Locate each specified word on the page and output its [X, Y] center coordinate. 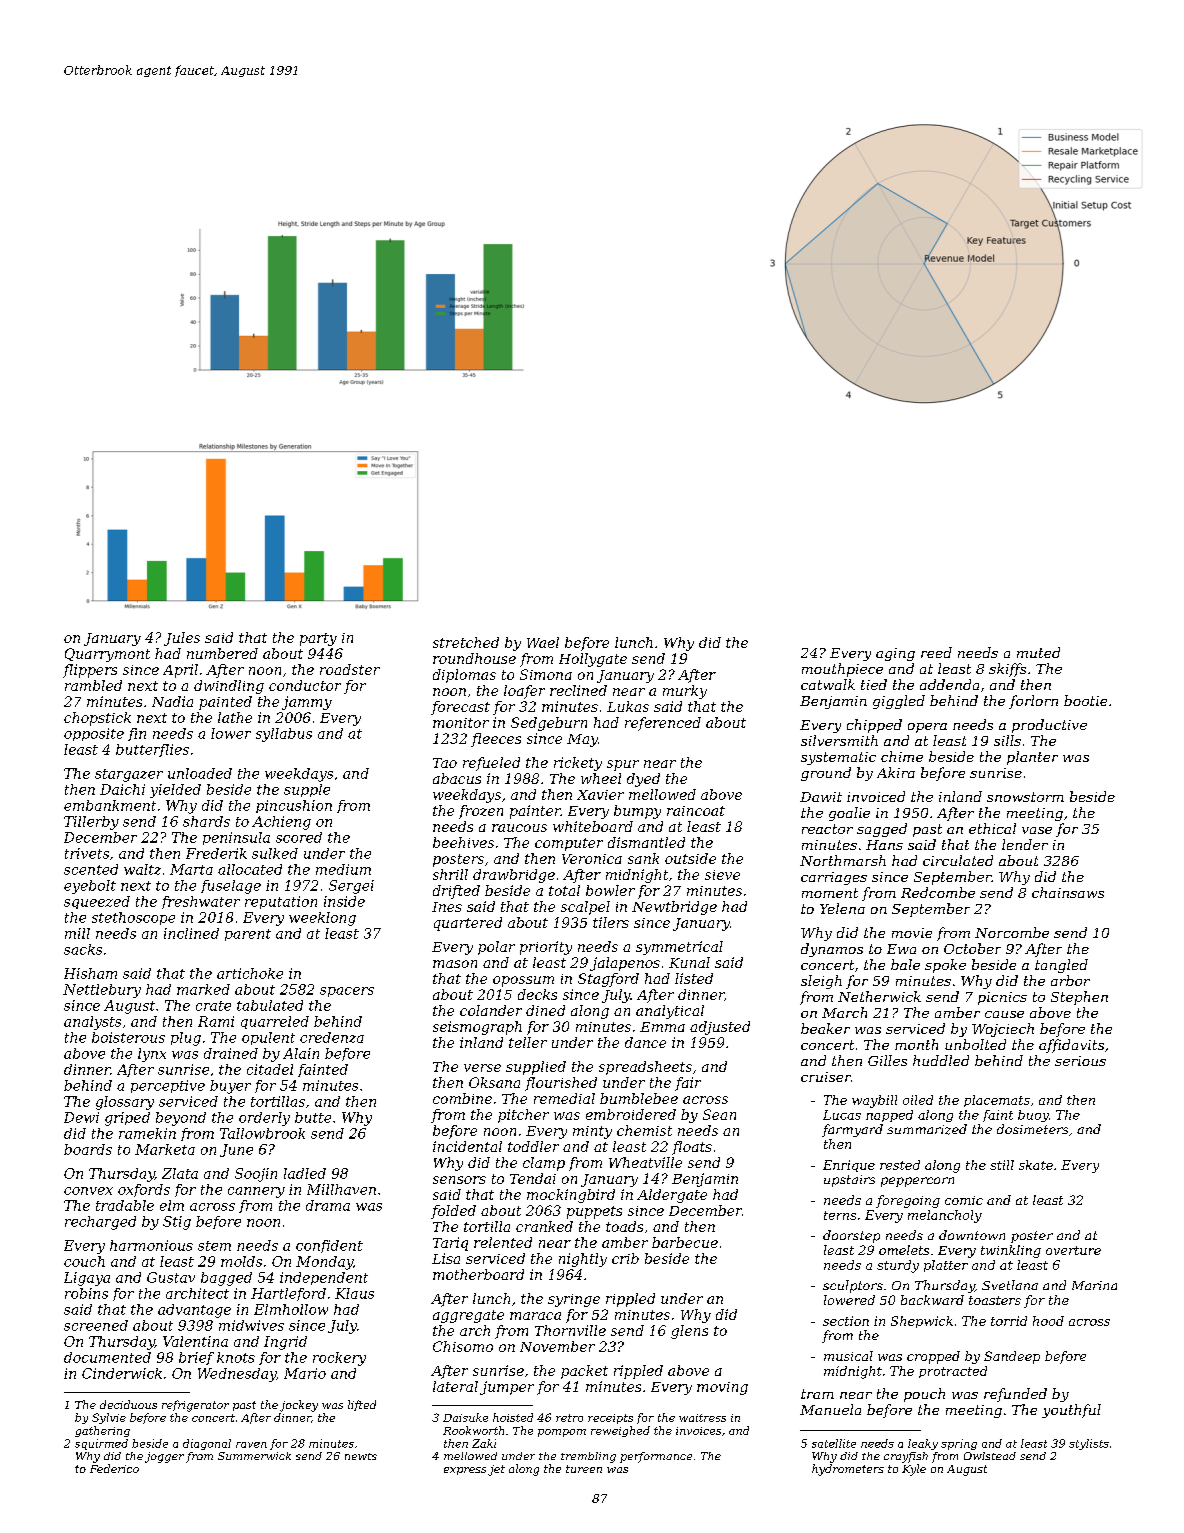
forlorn [1033, 702]
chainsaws [1068, 892]
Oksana [494, 1082]
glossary [125, 1103]
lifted [362, 1405]
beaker [825, 1028]
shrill [450, 874]
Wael [543, 642]
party [318, 639]
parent [248, 935]
